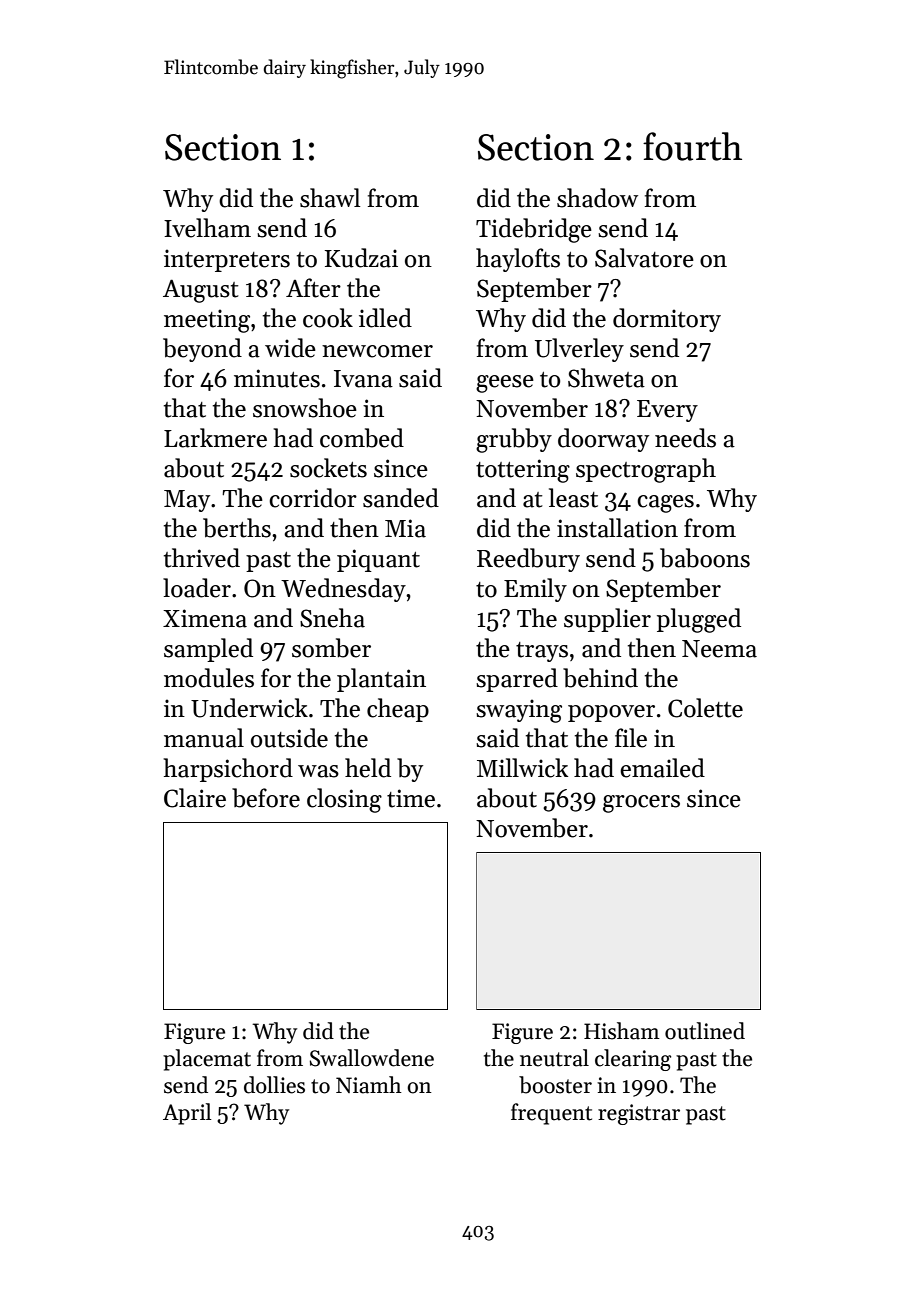  I want to click on grocers, so click(641, 804).
